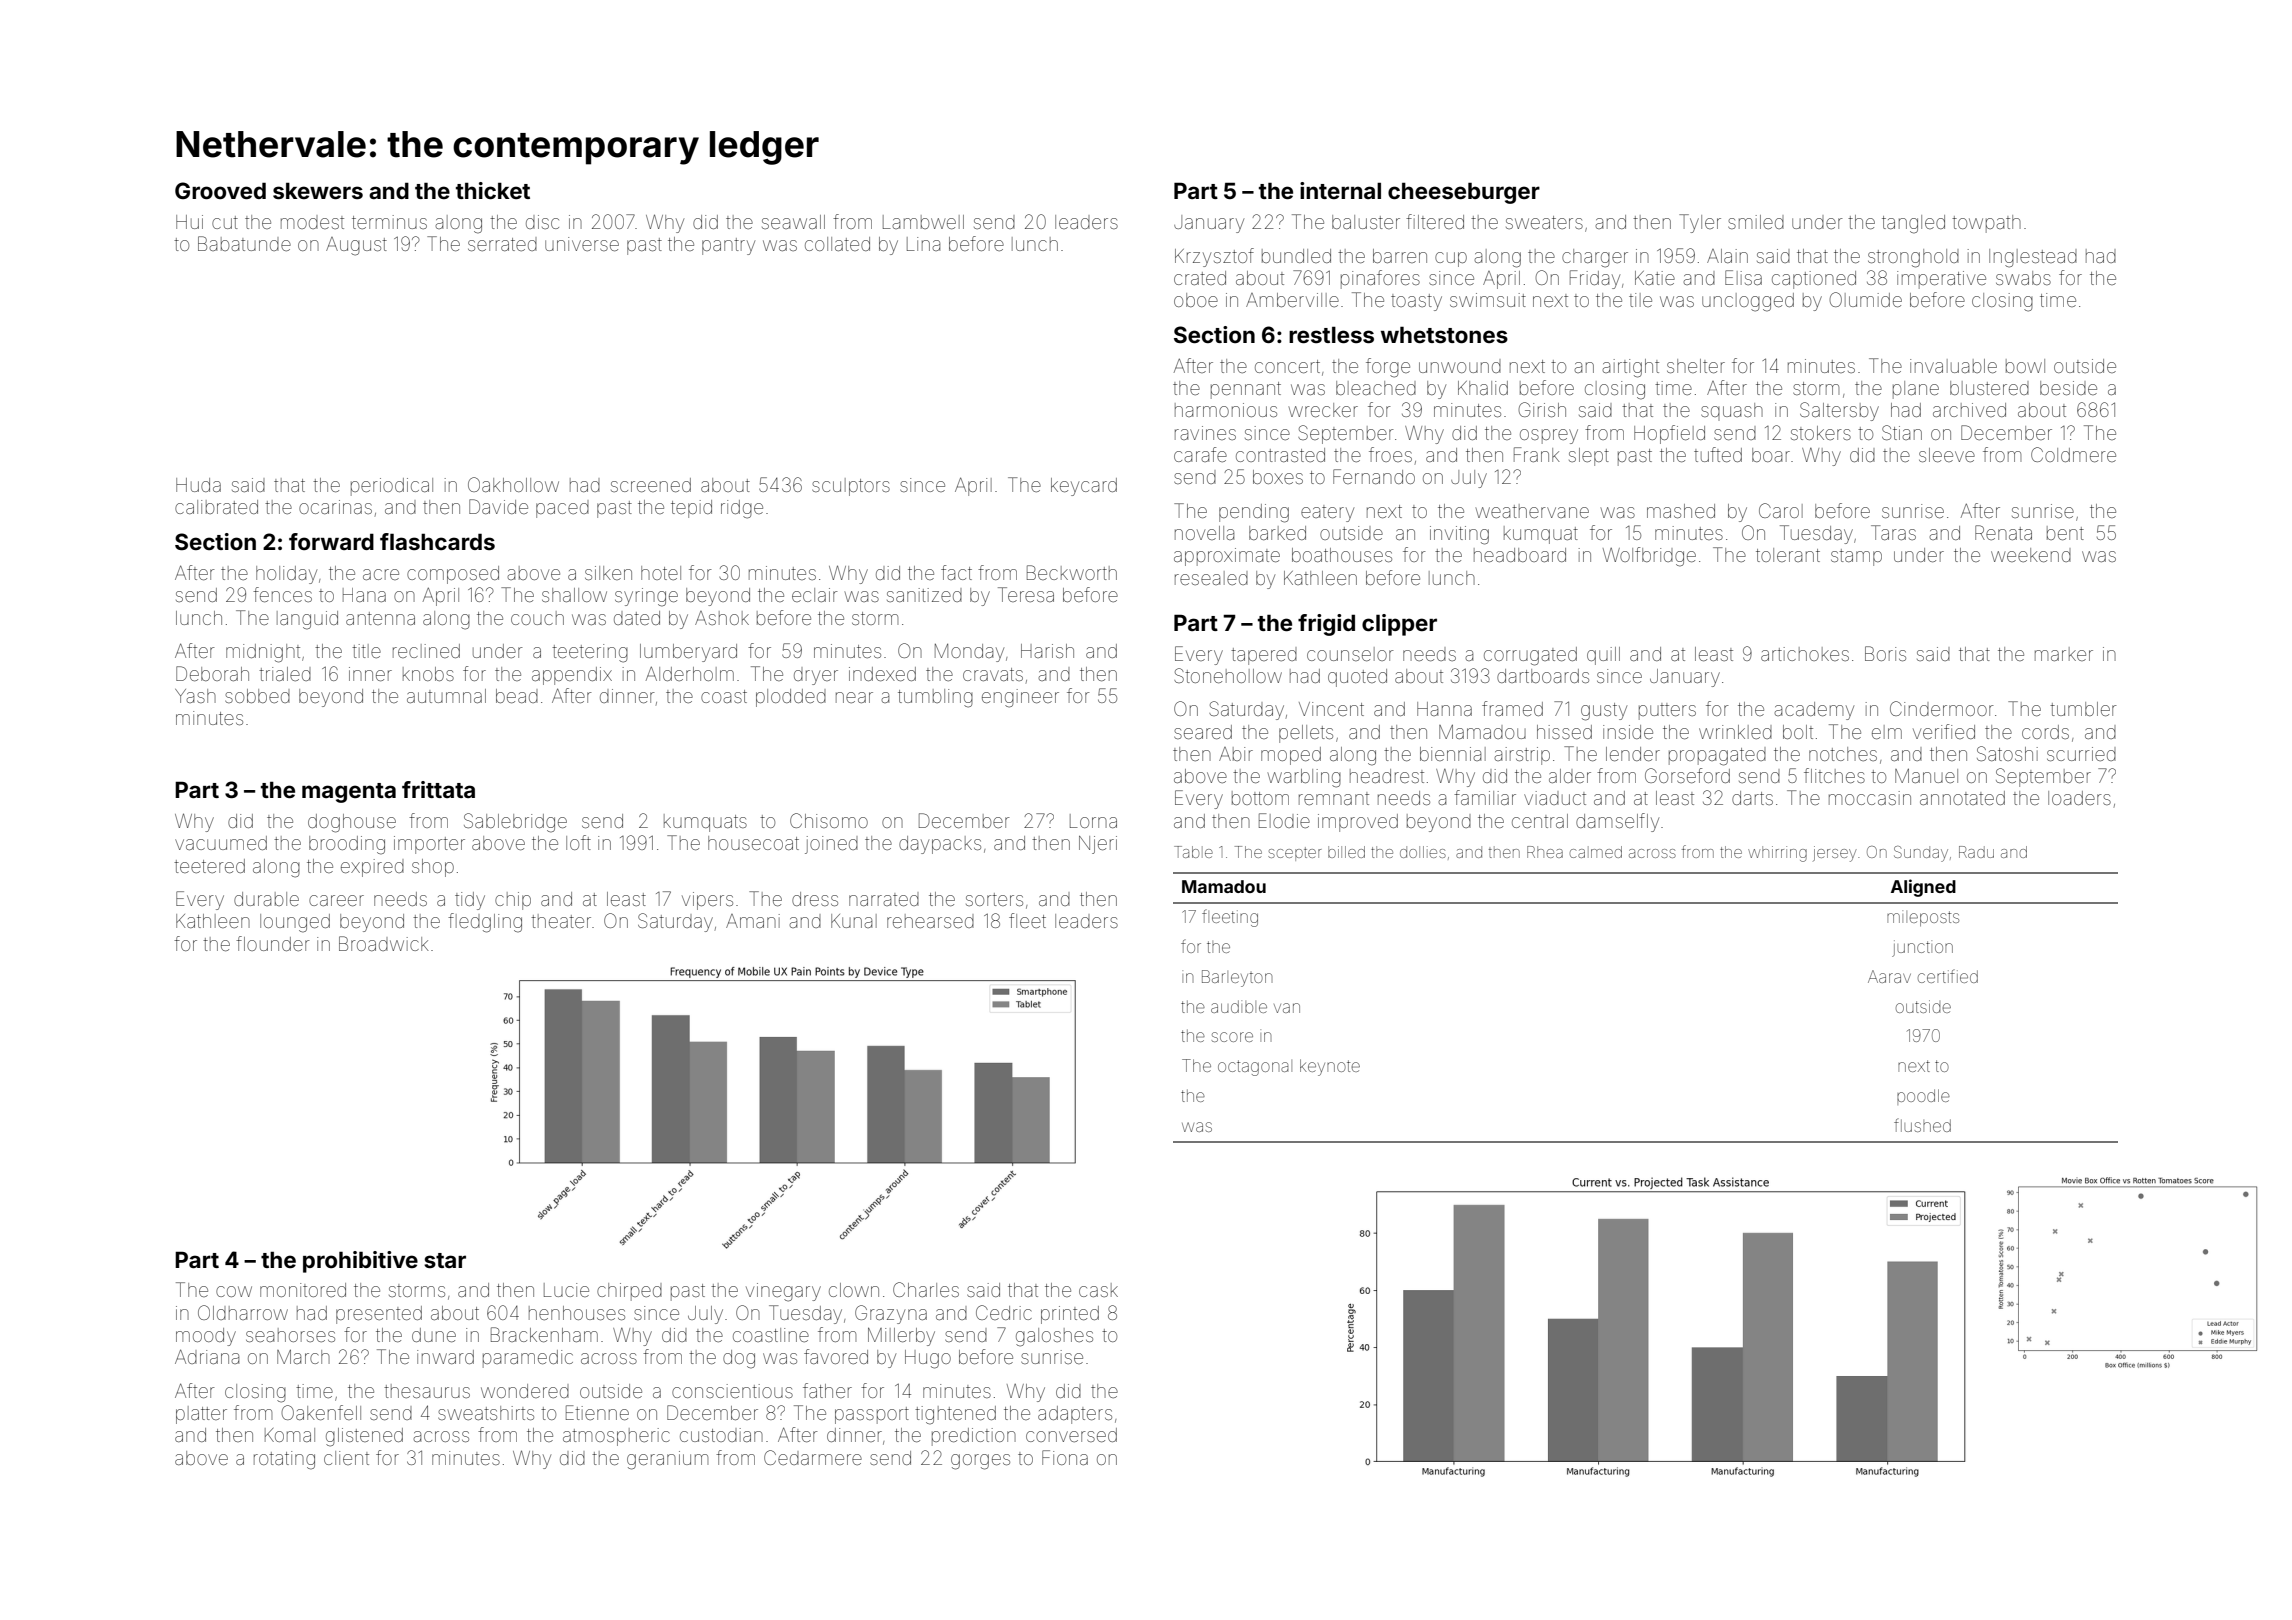 Image resolution: width=2292 pixels, height=1620 pixels. I want to click on Broadwick, so click(384, 943).
